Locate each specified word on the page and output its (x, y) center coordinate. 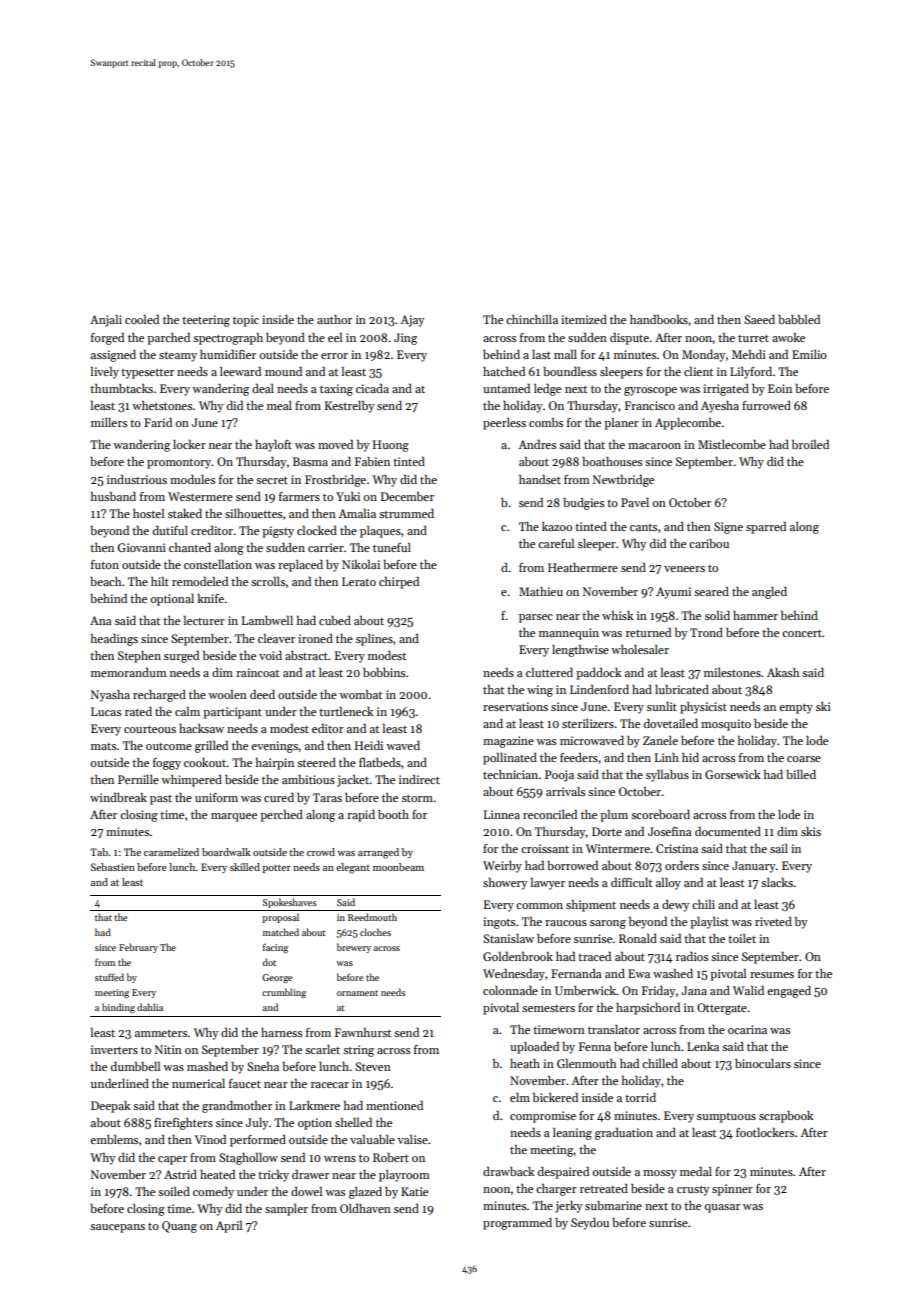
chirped (399, 583)
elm (520, 1097)
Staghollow (248, 1159)
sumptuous (726, 1118)
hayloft (273, 446)
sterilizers (588, 723)
